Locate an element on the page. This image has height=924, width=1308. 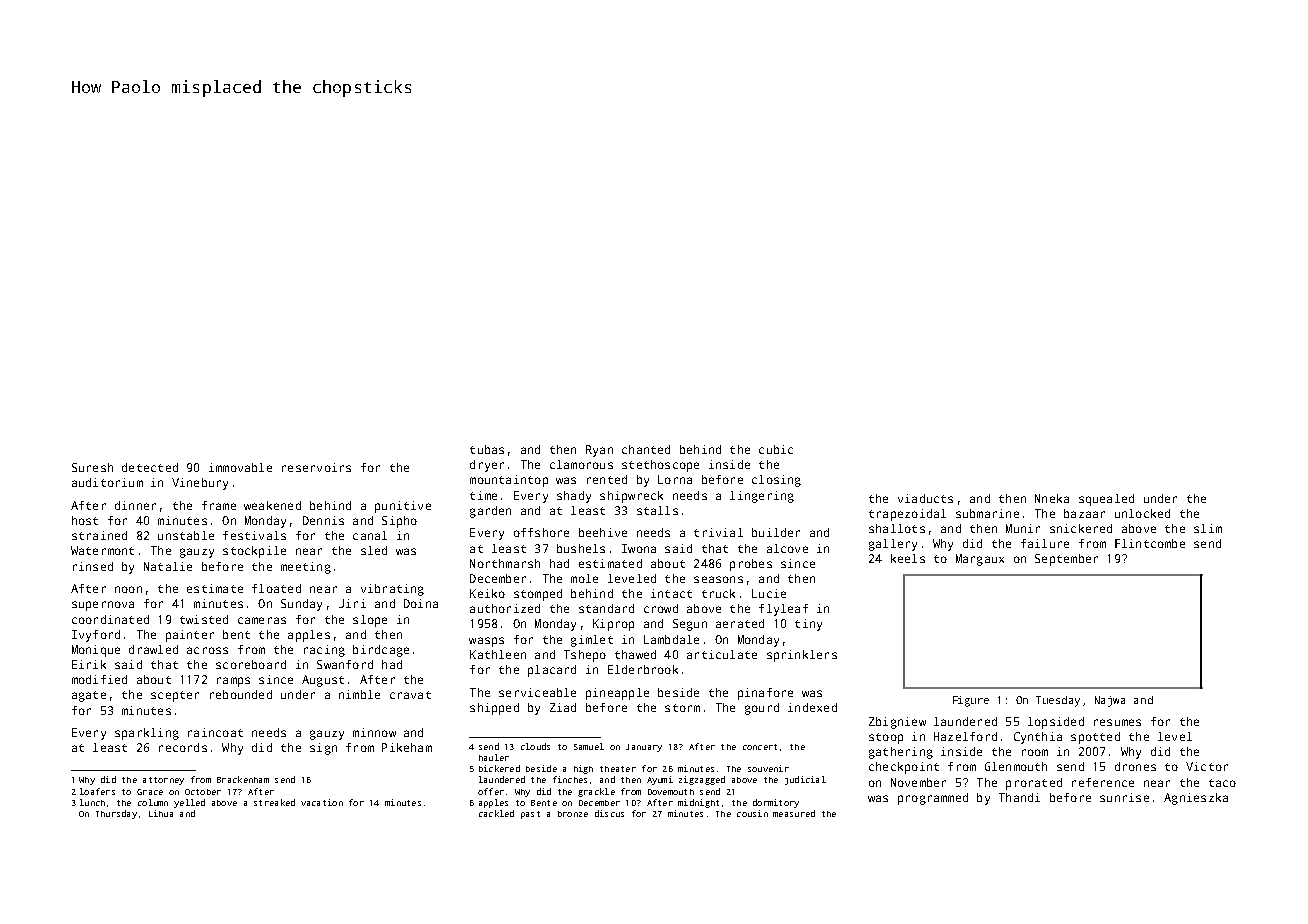
yelled is located at coordinates (189, 803).
